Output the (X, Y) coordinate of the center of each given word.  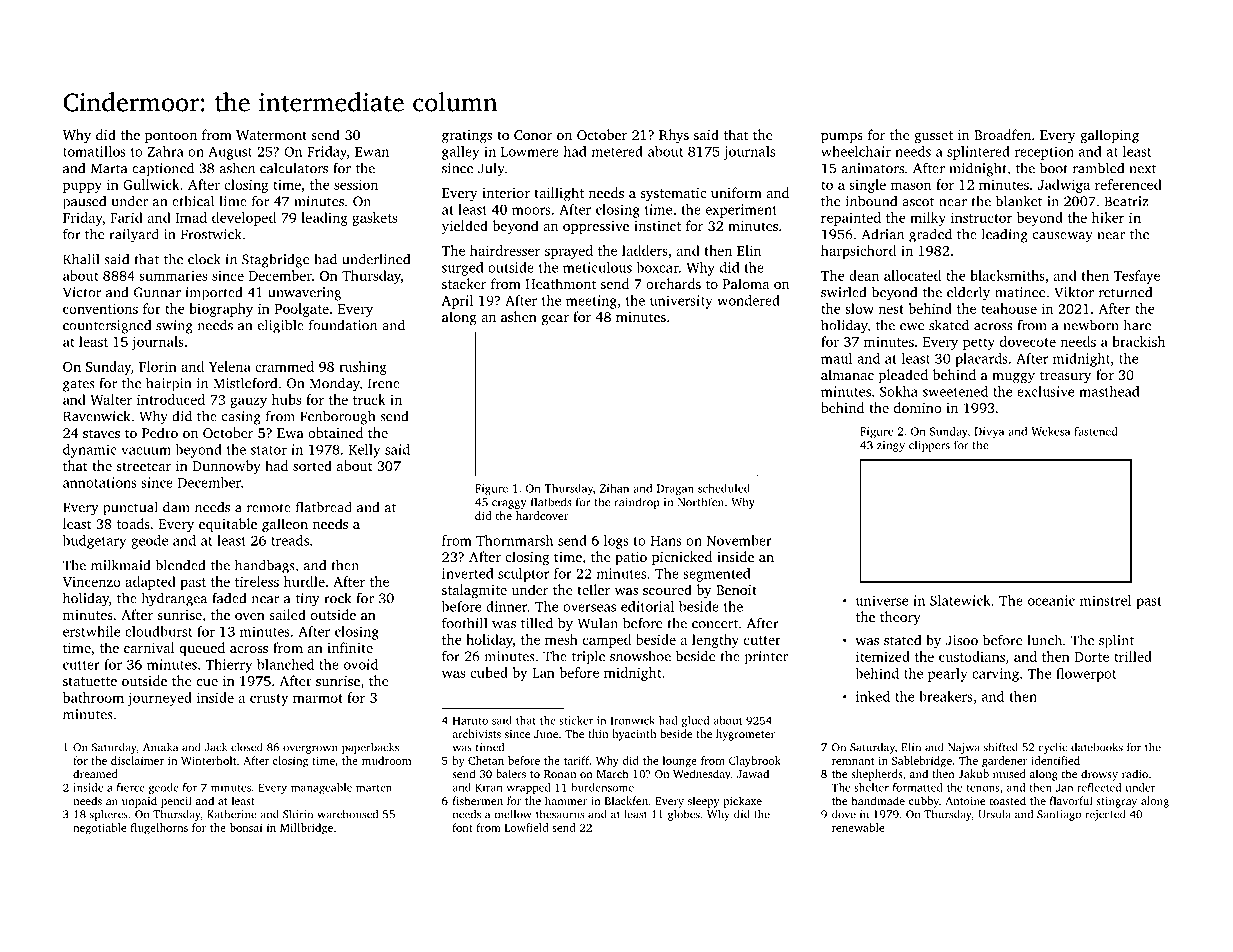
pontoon (171, 137)
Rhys (674, 136)
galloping (1109, 136)
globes (684, 815)
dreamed (95, 773)
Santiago (1059, 815)
